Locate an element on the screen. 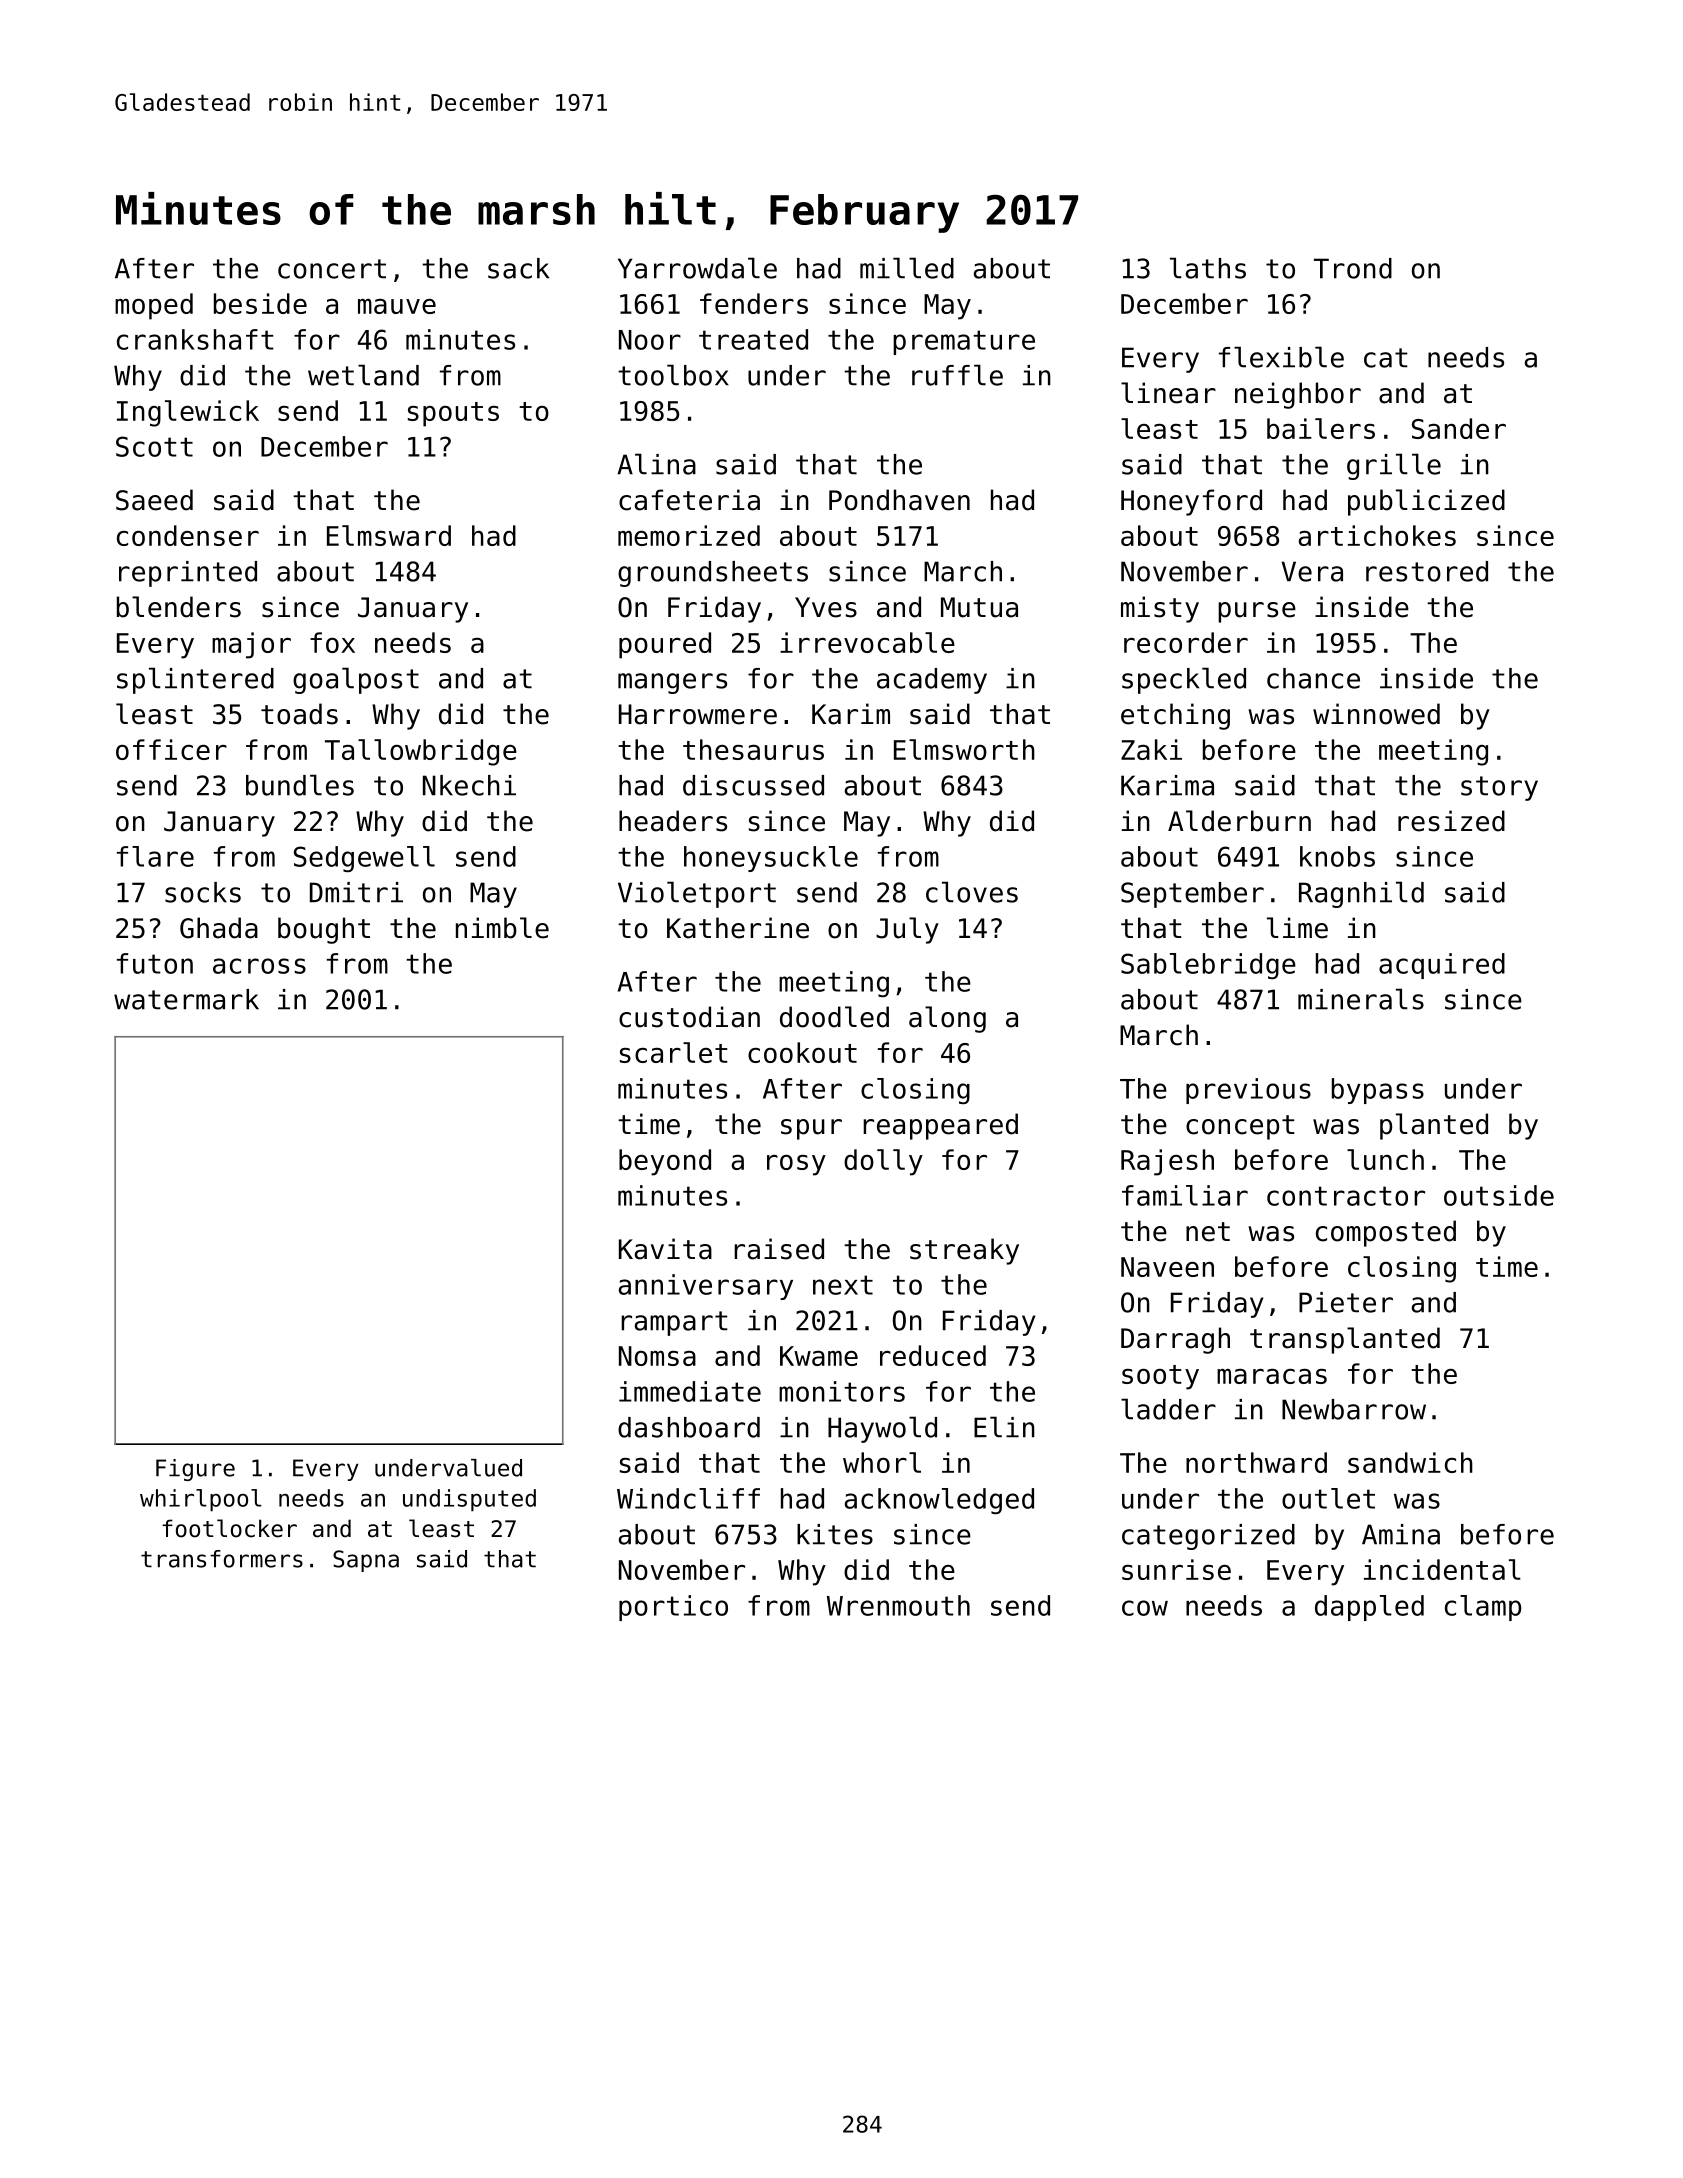 The height and width of the screenshot is (2178, 1683). laths is located at coordinates (1208, 268).
